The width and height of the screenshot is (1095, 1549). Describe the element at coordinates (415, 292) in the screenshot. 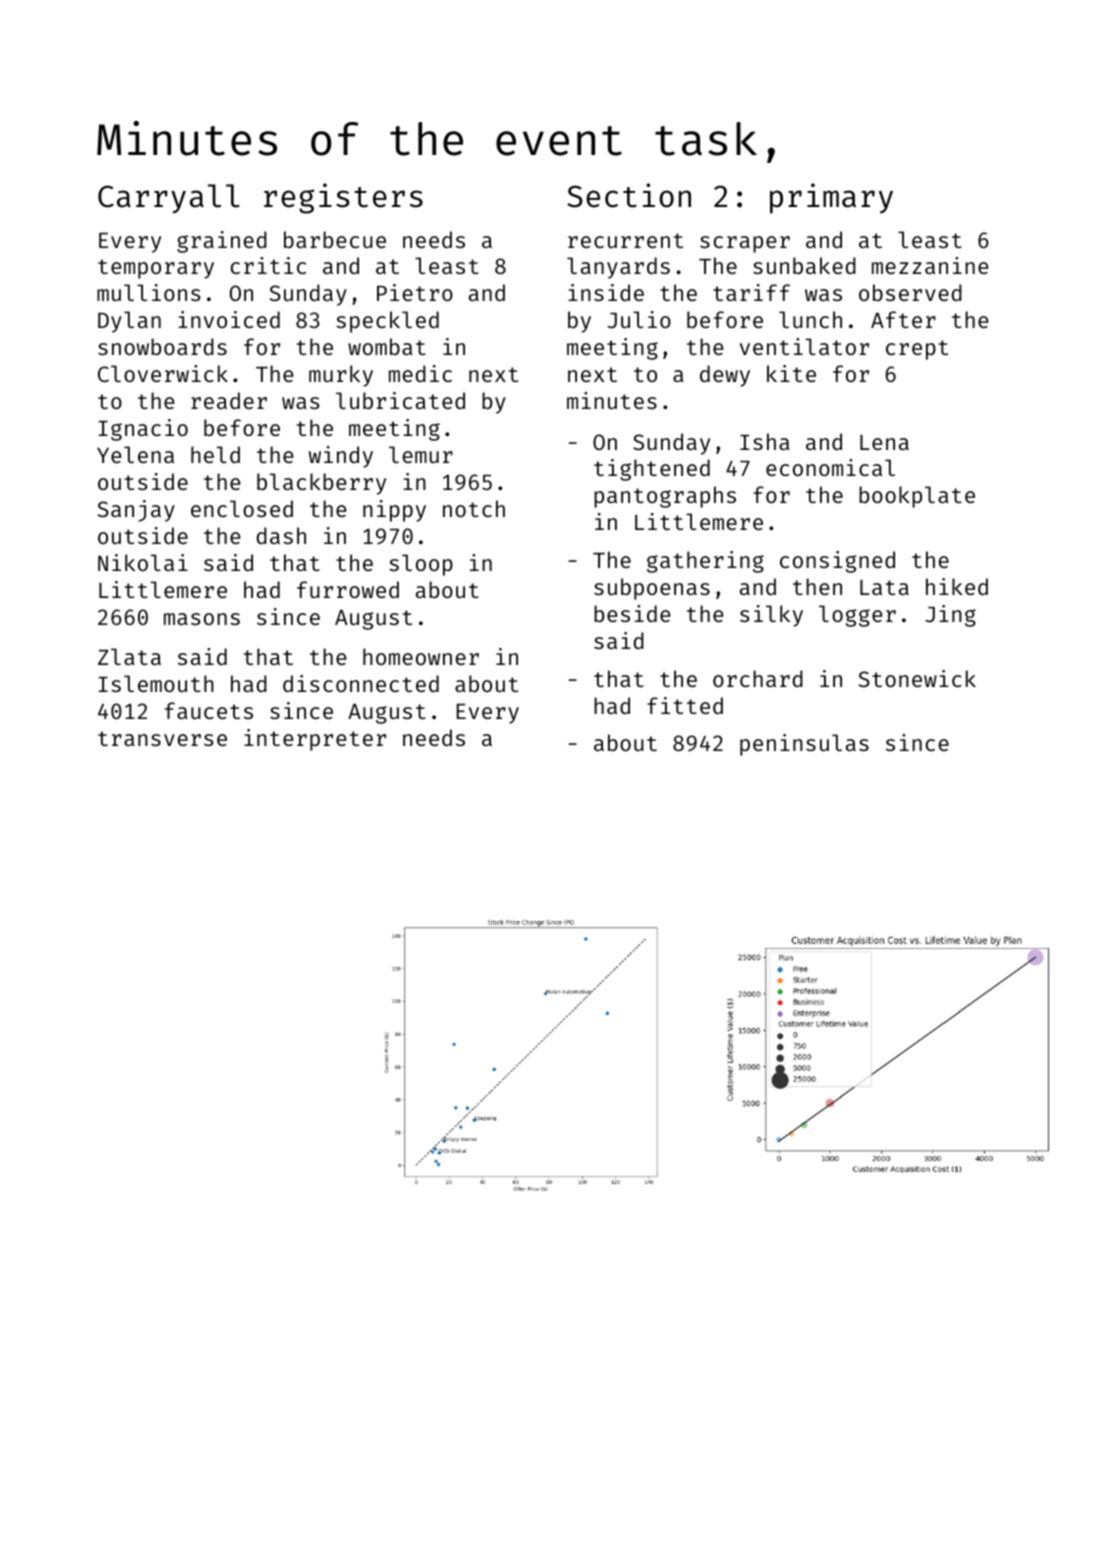

I see `Pietro` at that location.
